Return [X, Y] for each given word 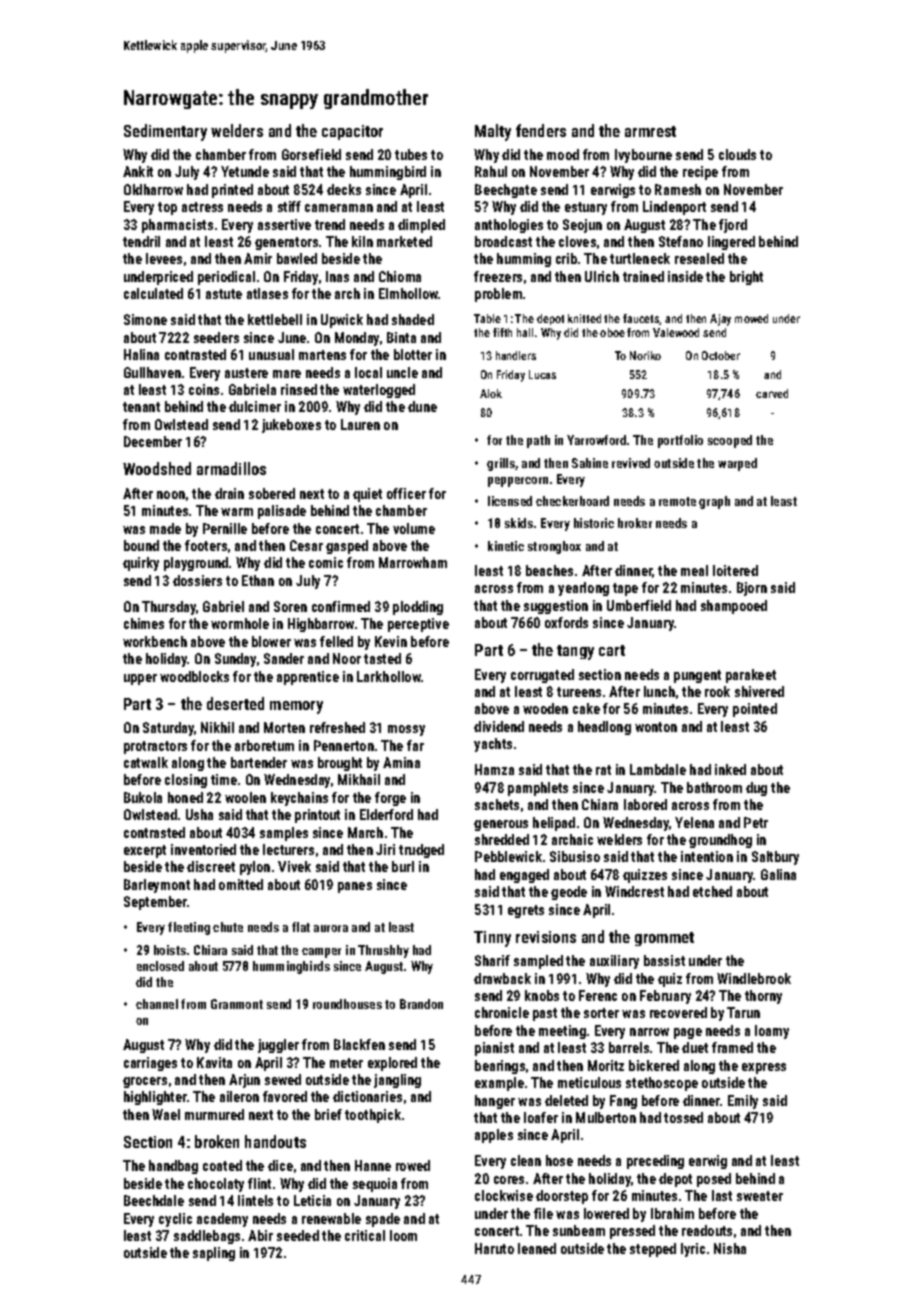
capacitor [352, 132]
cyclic [175, 1220]
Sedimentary [165, 132]
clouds [737, 154]
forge [390, 799]
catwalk [146, 762]
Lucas [542, 374]
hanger [495, 1102]
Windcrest [634, 891]
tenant [141, 407]
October [721, 355]
